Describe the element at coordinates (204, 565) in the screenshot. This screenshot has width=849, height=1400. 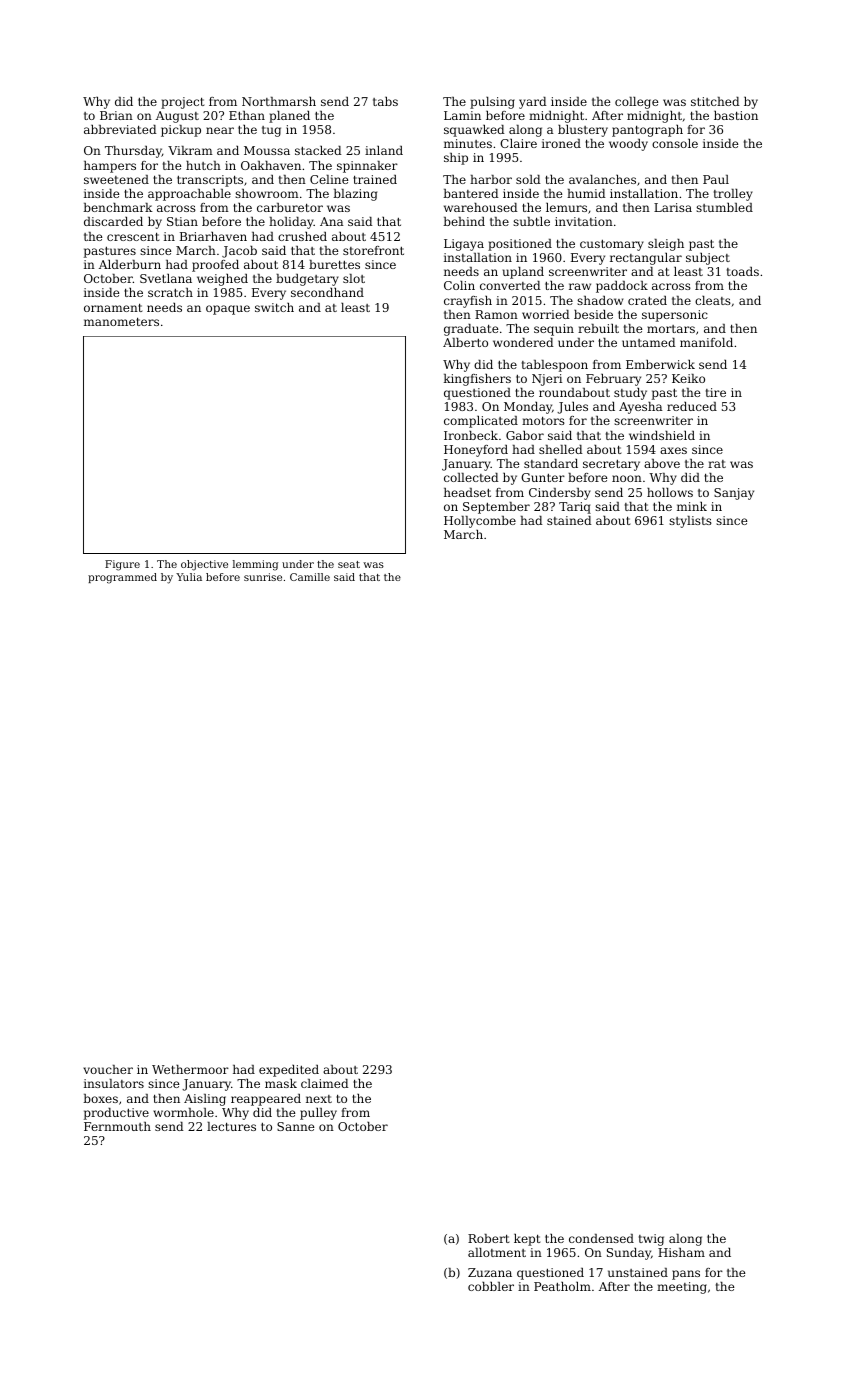
I see `objective` at that location.
